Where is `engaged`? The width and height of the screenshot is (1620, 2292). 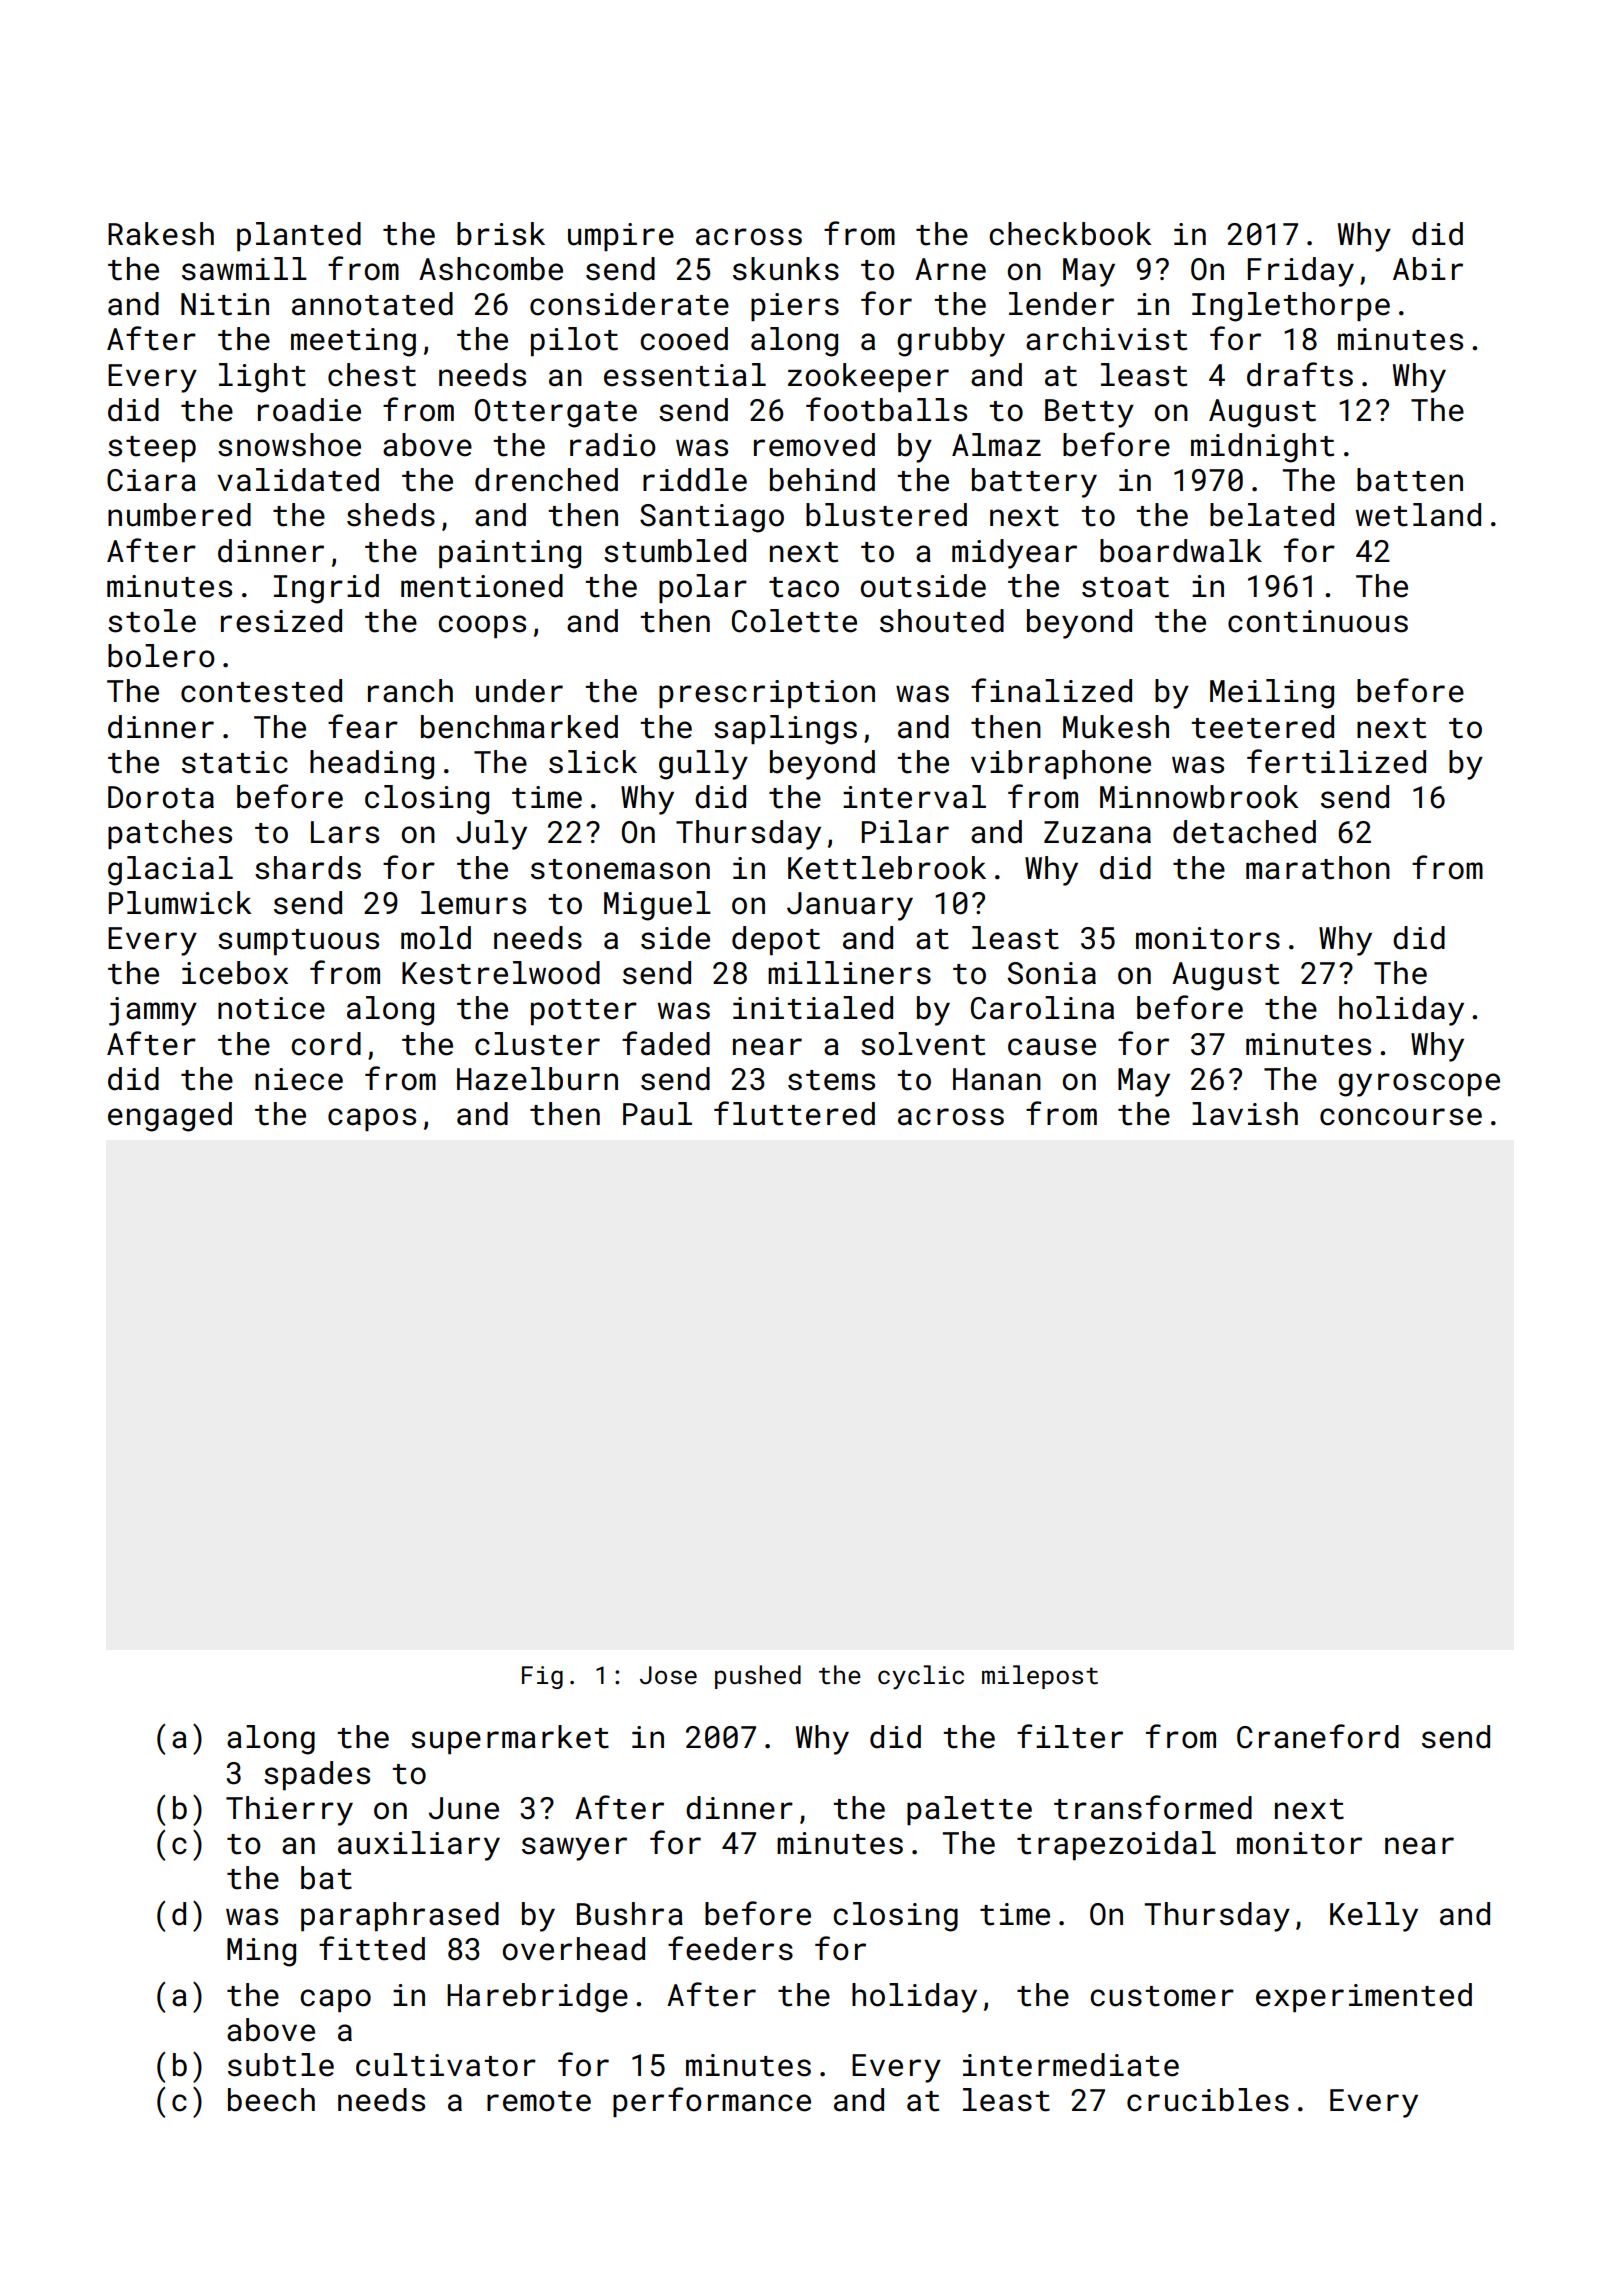 engaged is located at coordinates (170, 1117).
